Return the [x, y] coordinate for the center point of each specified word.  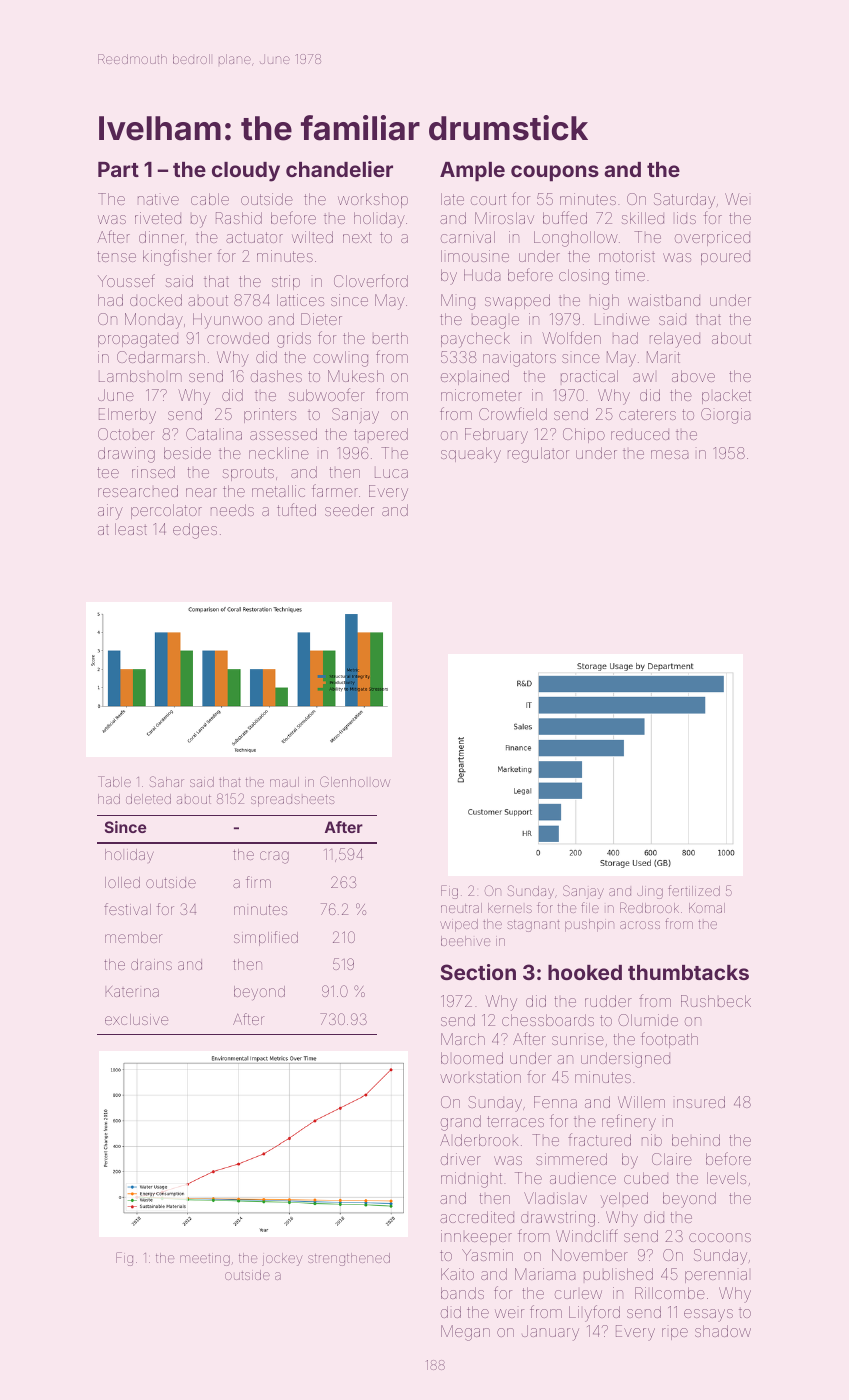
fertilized [694, 890]
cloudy [246, 172]
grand [461, 1123]
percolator [166, 511]
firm [258, 882]
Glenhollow [355, 781]
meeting [205, 1259]
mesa [669, 454]
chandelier [339, 169]
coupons [555, 173]
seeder [349, 510]
